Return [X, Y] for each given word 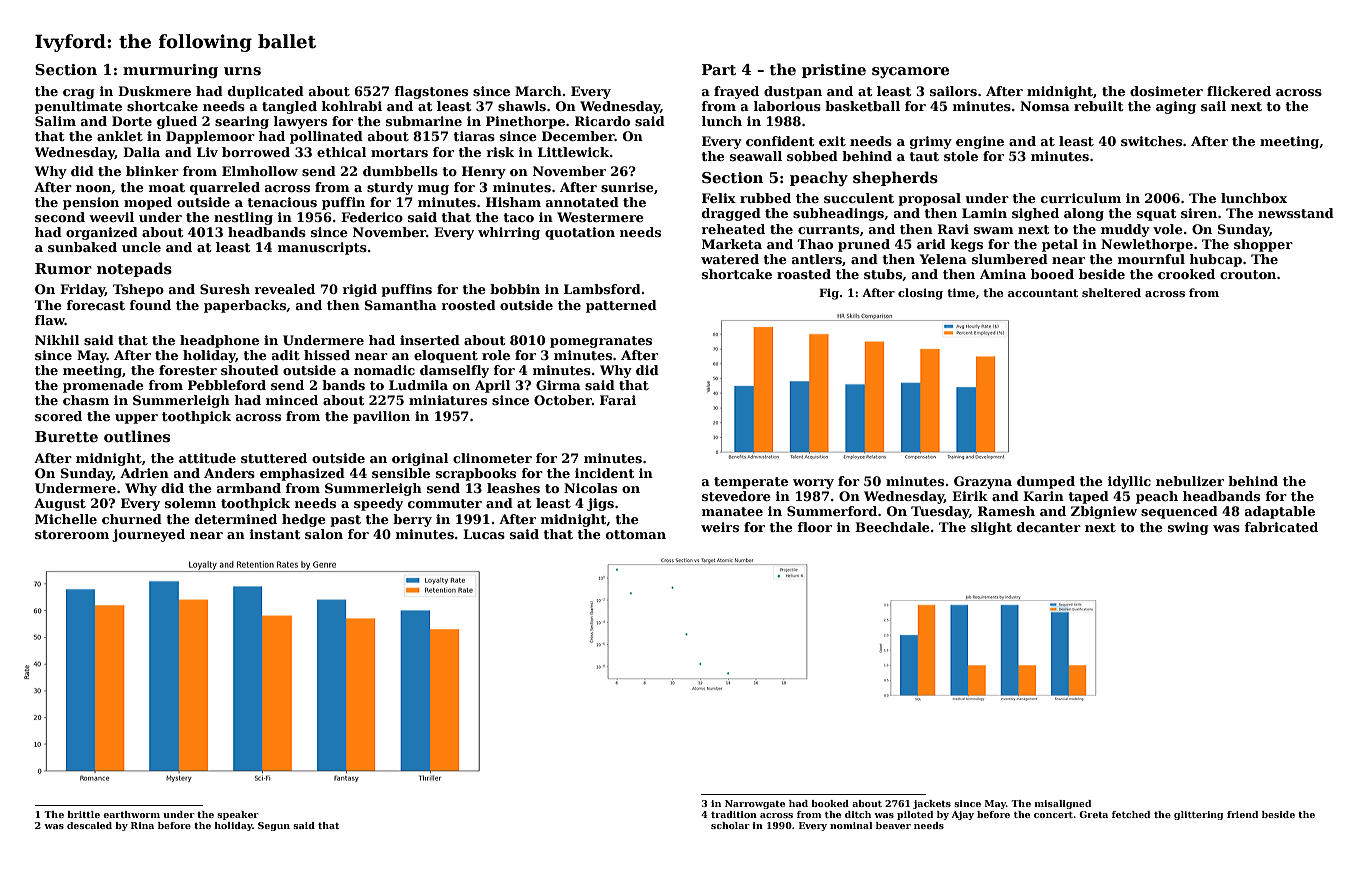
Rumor [63, 268]
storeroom [72, 534]
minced [291, 400]
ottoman [636, 534]
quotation [580, 233]
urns [242, 71]
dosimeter [1166, 91]
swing [1188, 528]
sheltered [1111, 292]
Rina [142, 825]
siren [1199, 213]
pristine [834, 71]
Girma [558, 385]
